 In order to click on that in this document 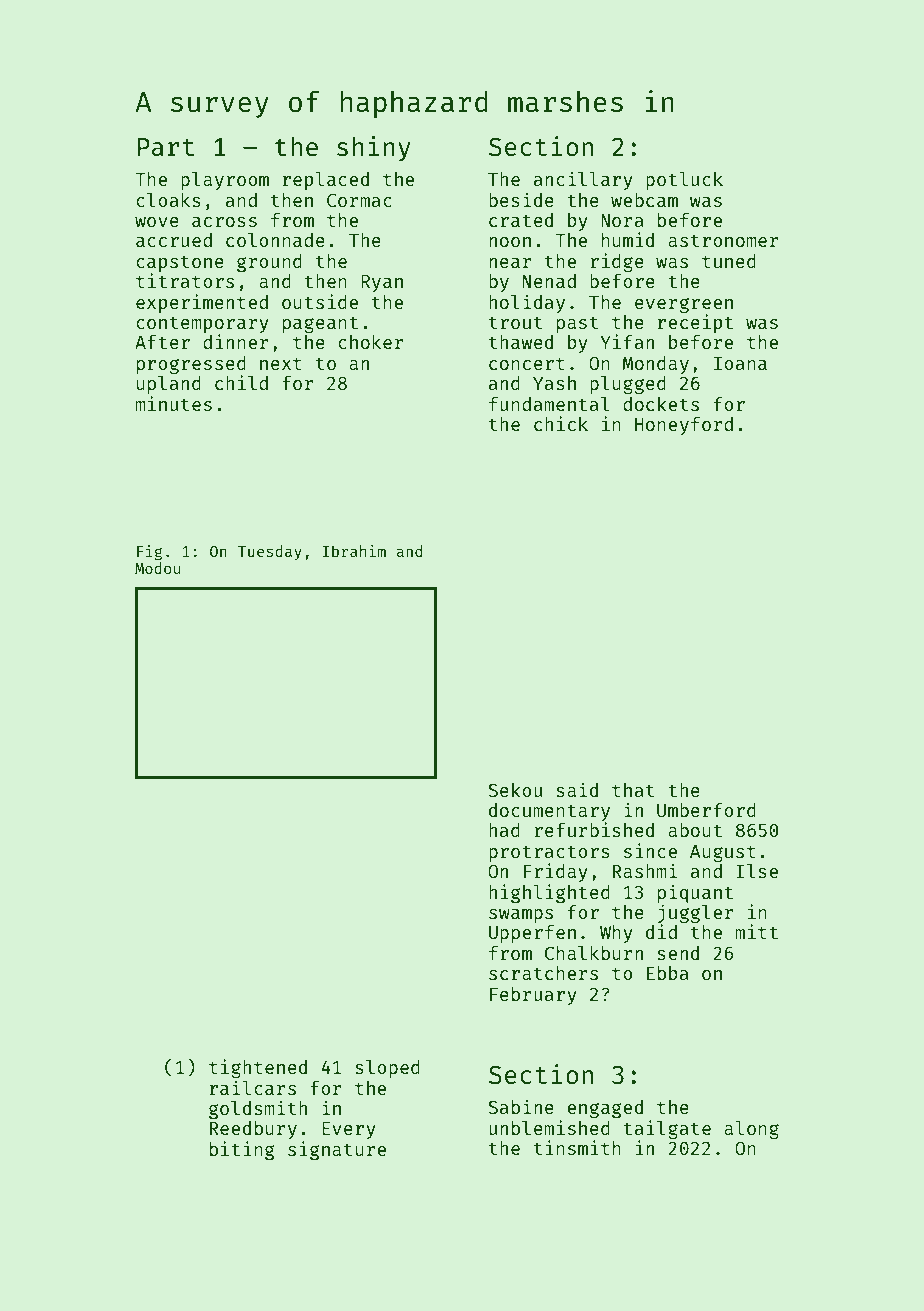, I will do `click(633, 790)`.
